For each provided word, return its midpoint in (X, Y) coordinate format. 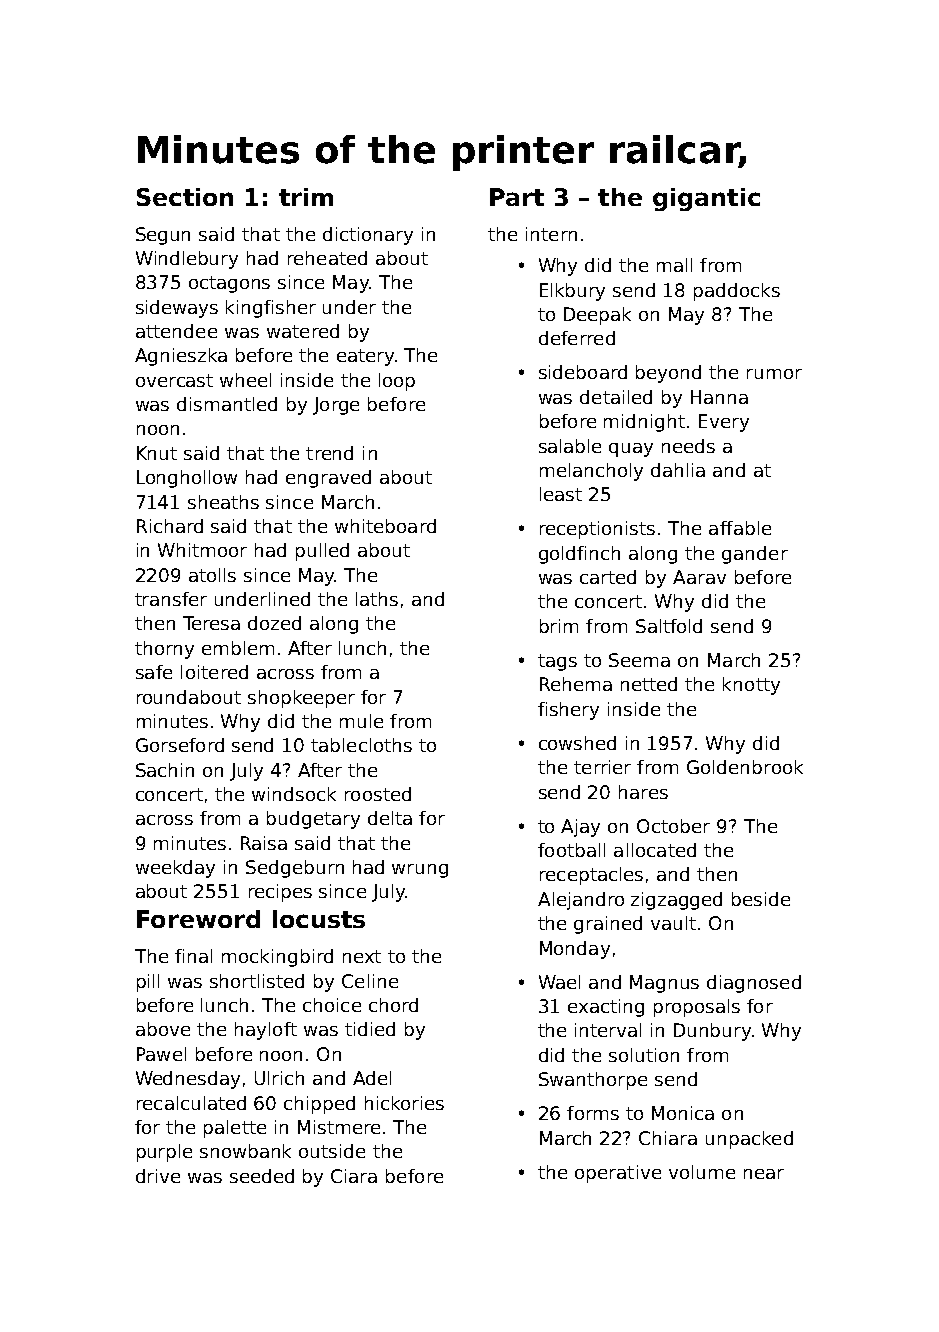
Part (517, 197)
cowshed (577, 743)
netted (649, 684)
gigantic (706, 199)
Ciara (354, 1176)
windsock (294, 794)
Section (185, 197)
